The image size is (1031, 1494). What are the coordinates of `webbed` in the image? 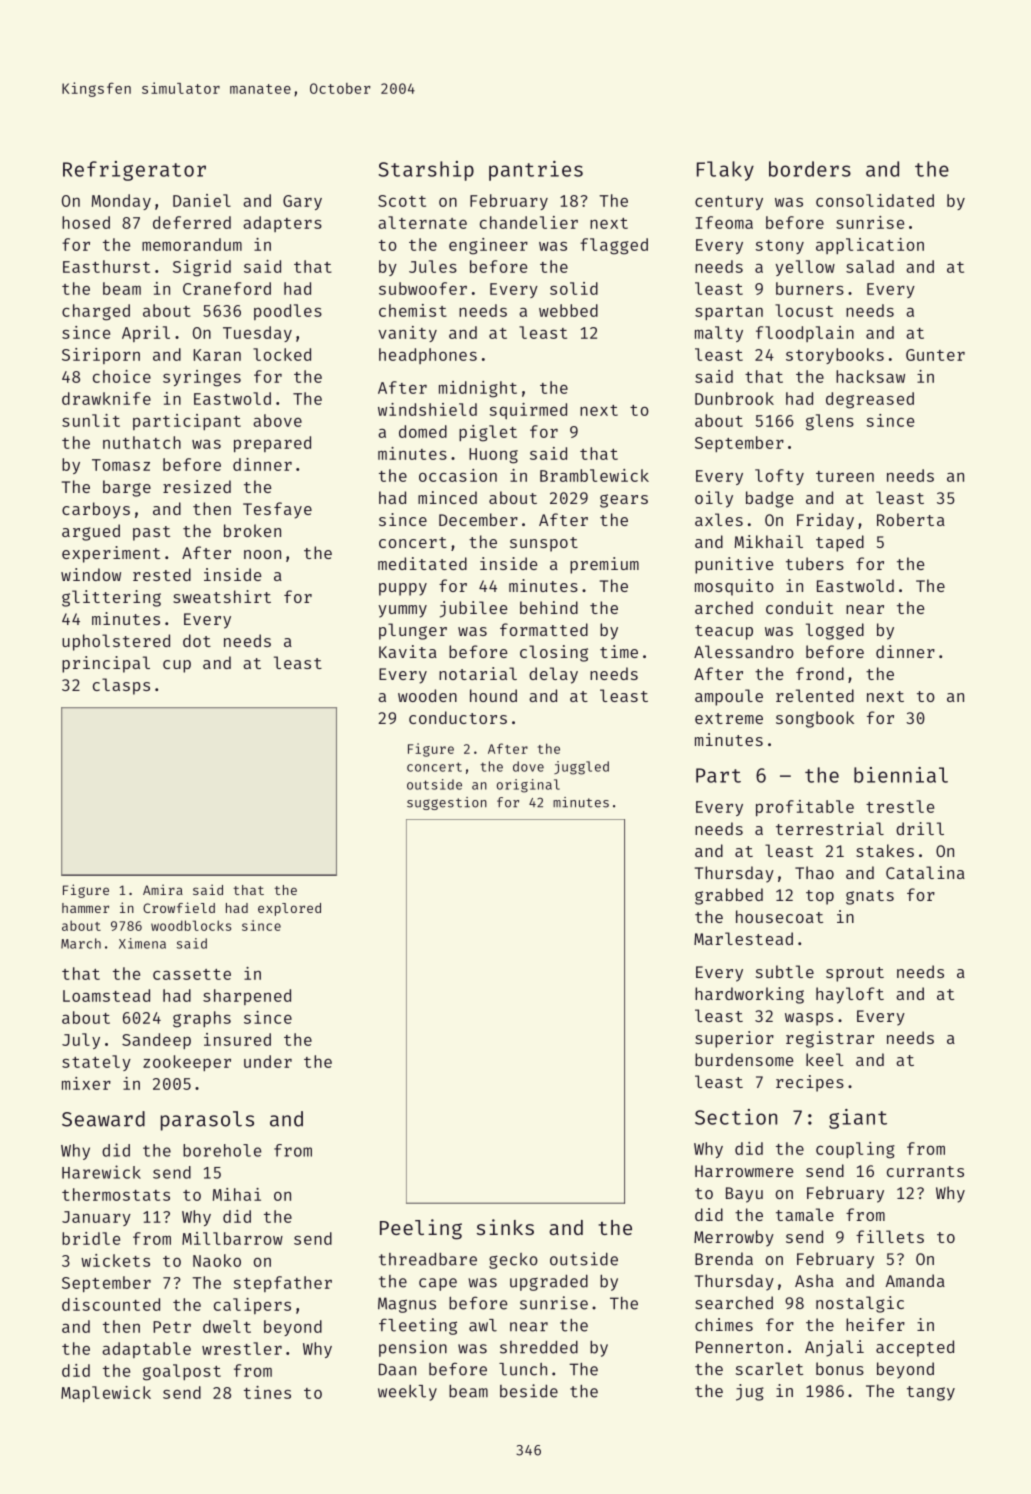 It's located at (568, 310).
